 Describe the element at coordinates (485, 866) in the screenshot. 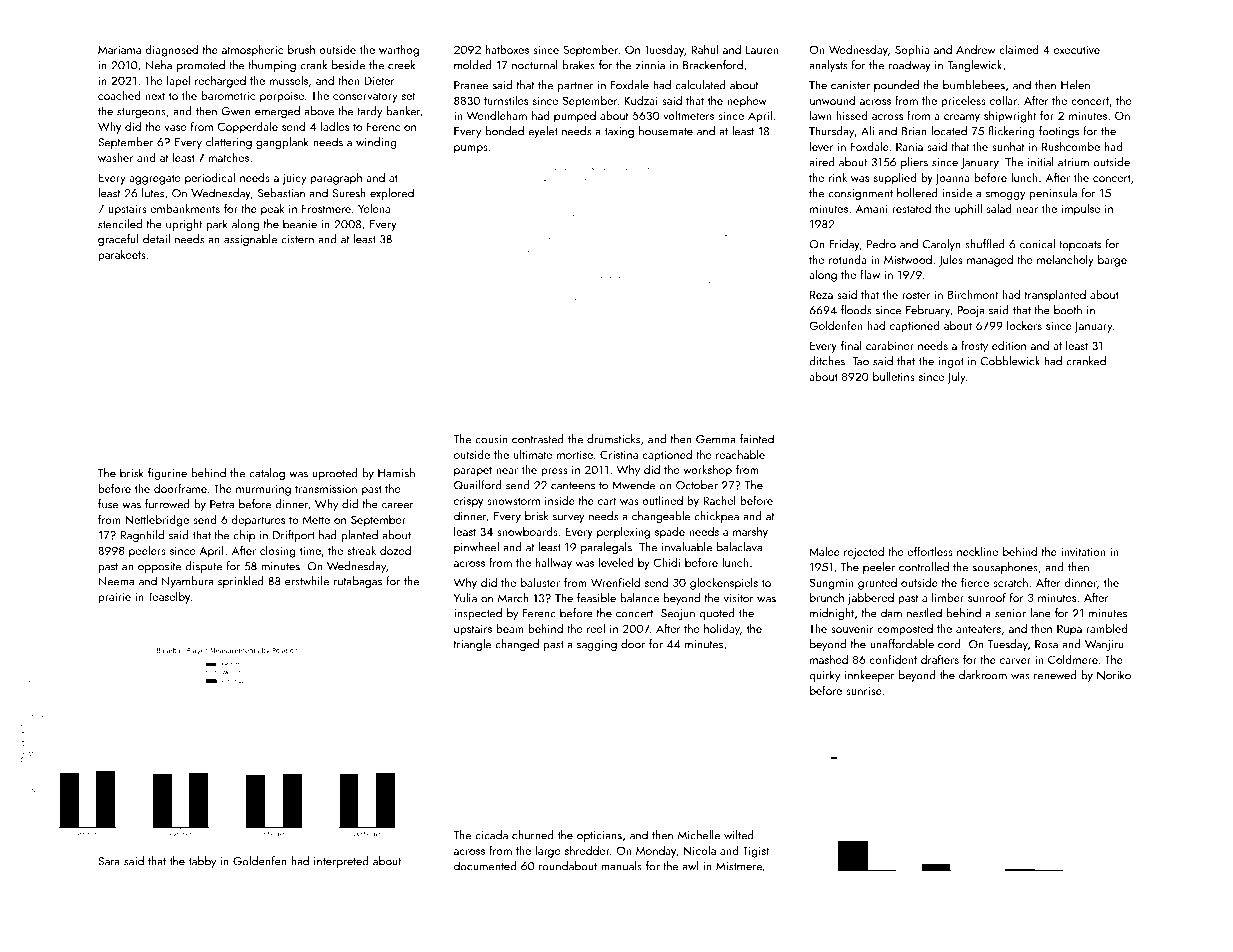

I see `documented` at that location.
